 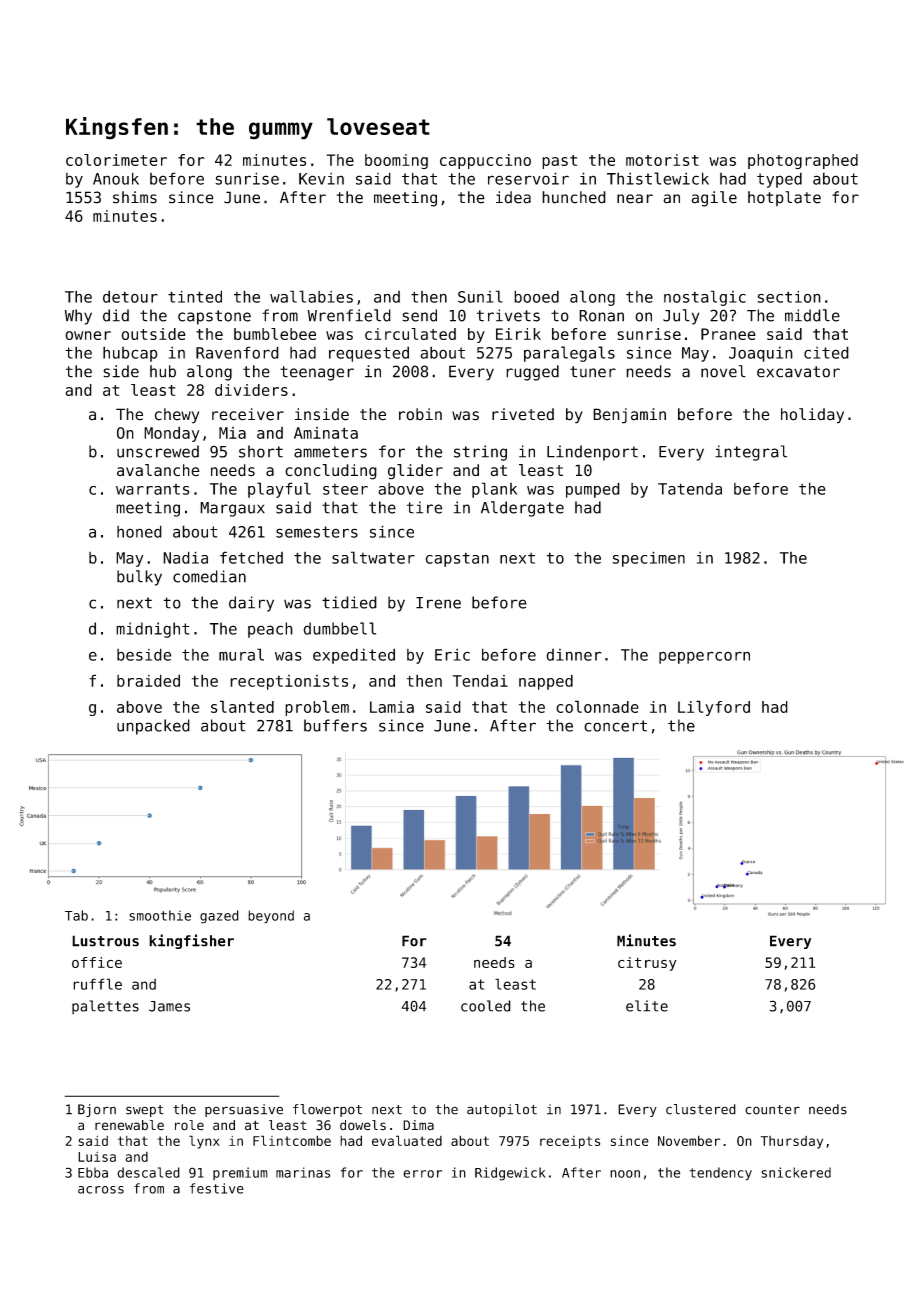 I want to click on Dima, so click(x=418, y=1125).
